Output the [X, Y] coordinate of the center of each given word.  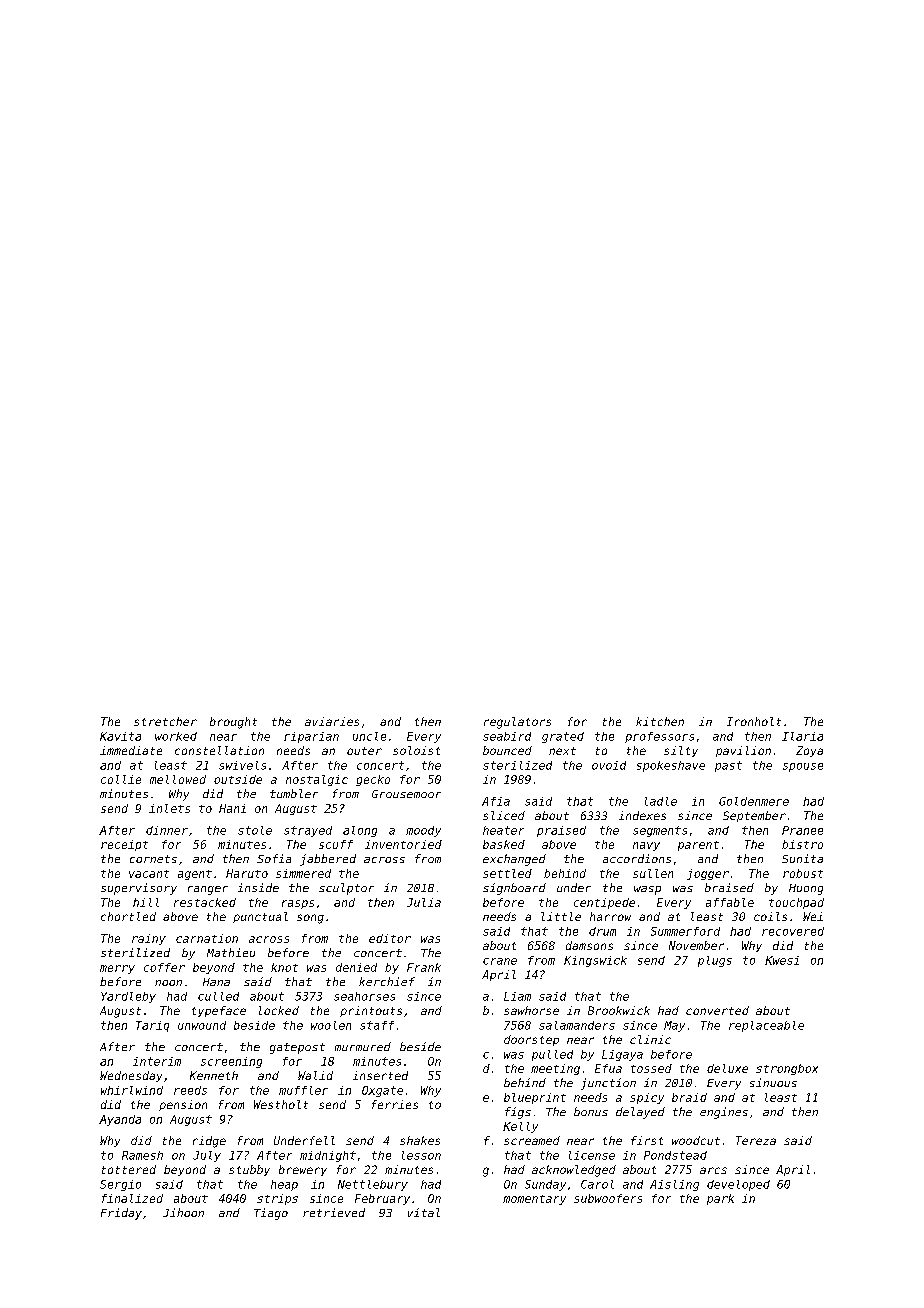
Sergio [120, 1185]
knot [284, 967]
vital [424, 1212]
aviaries [332, 721]
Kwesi [782, 960]
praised [561, 831]
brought [233, 723]
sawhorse [531, 1010]
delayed [640, 1113]
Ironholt [754, 721]
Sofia [274, 858]
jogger [708, 874]
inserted [380, 1075]
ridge [209, 1142]
